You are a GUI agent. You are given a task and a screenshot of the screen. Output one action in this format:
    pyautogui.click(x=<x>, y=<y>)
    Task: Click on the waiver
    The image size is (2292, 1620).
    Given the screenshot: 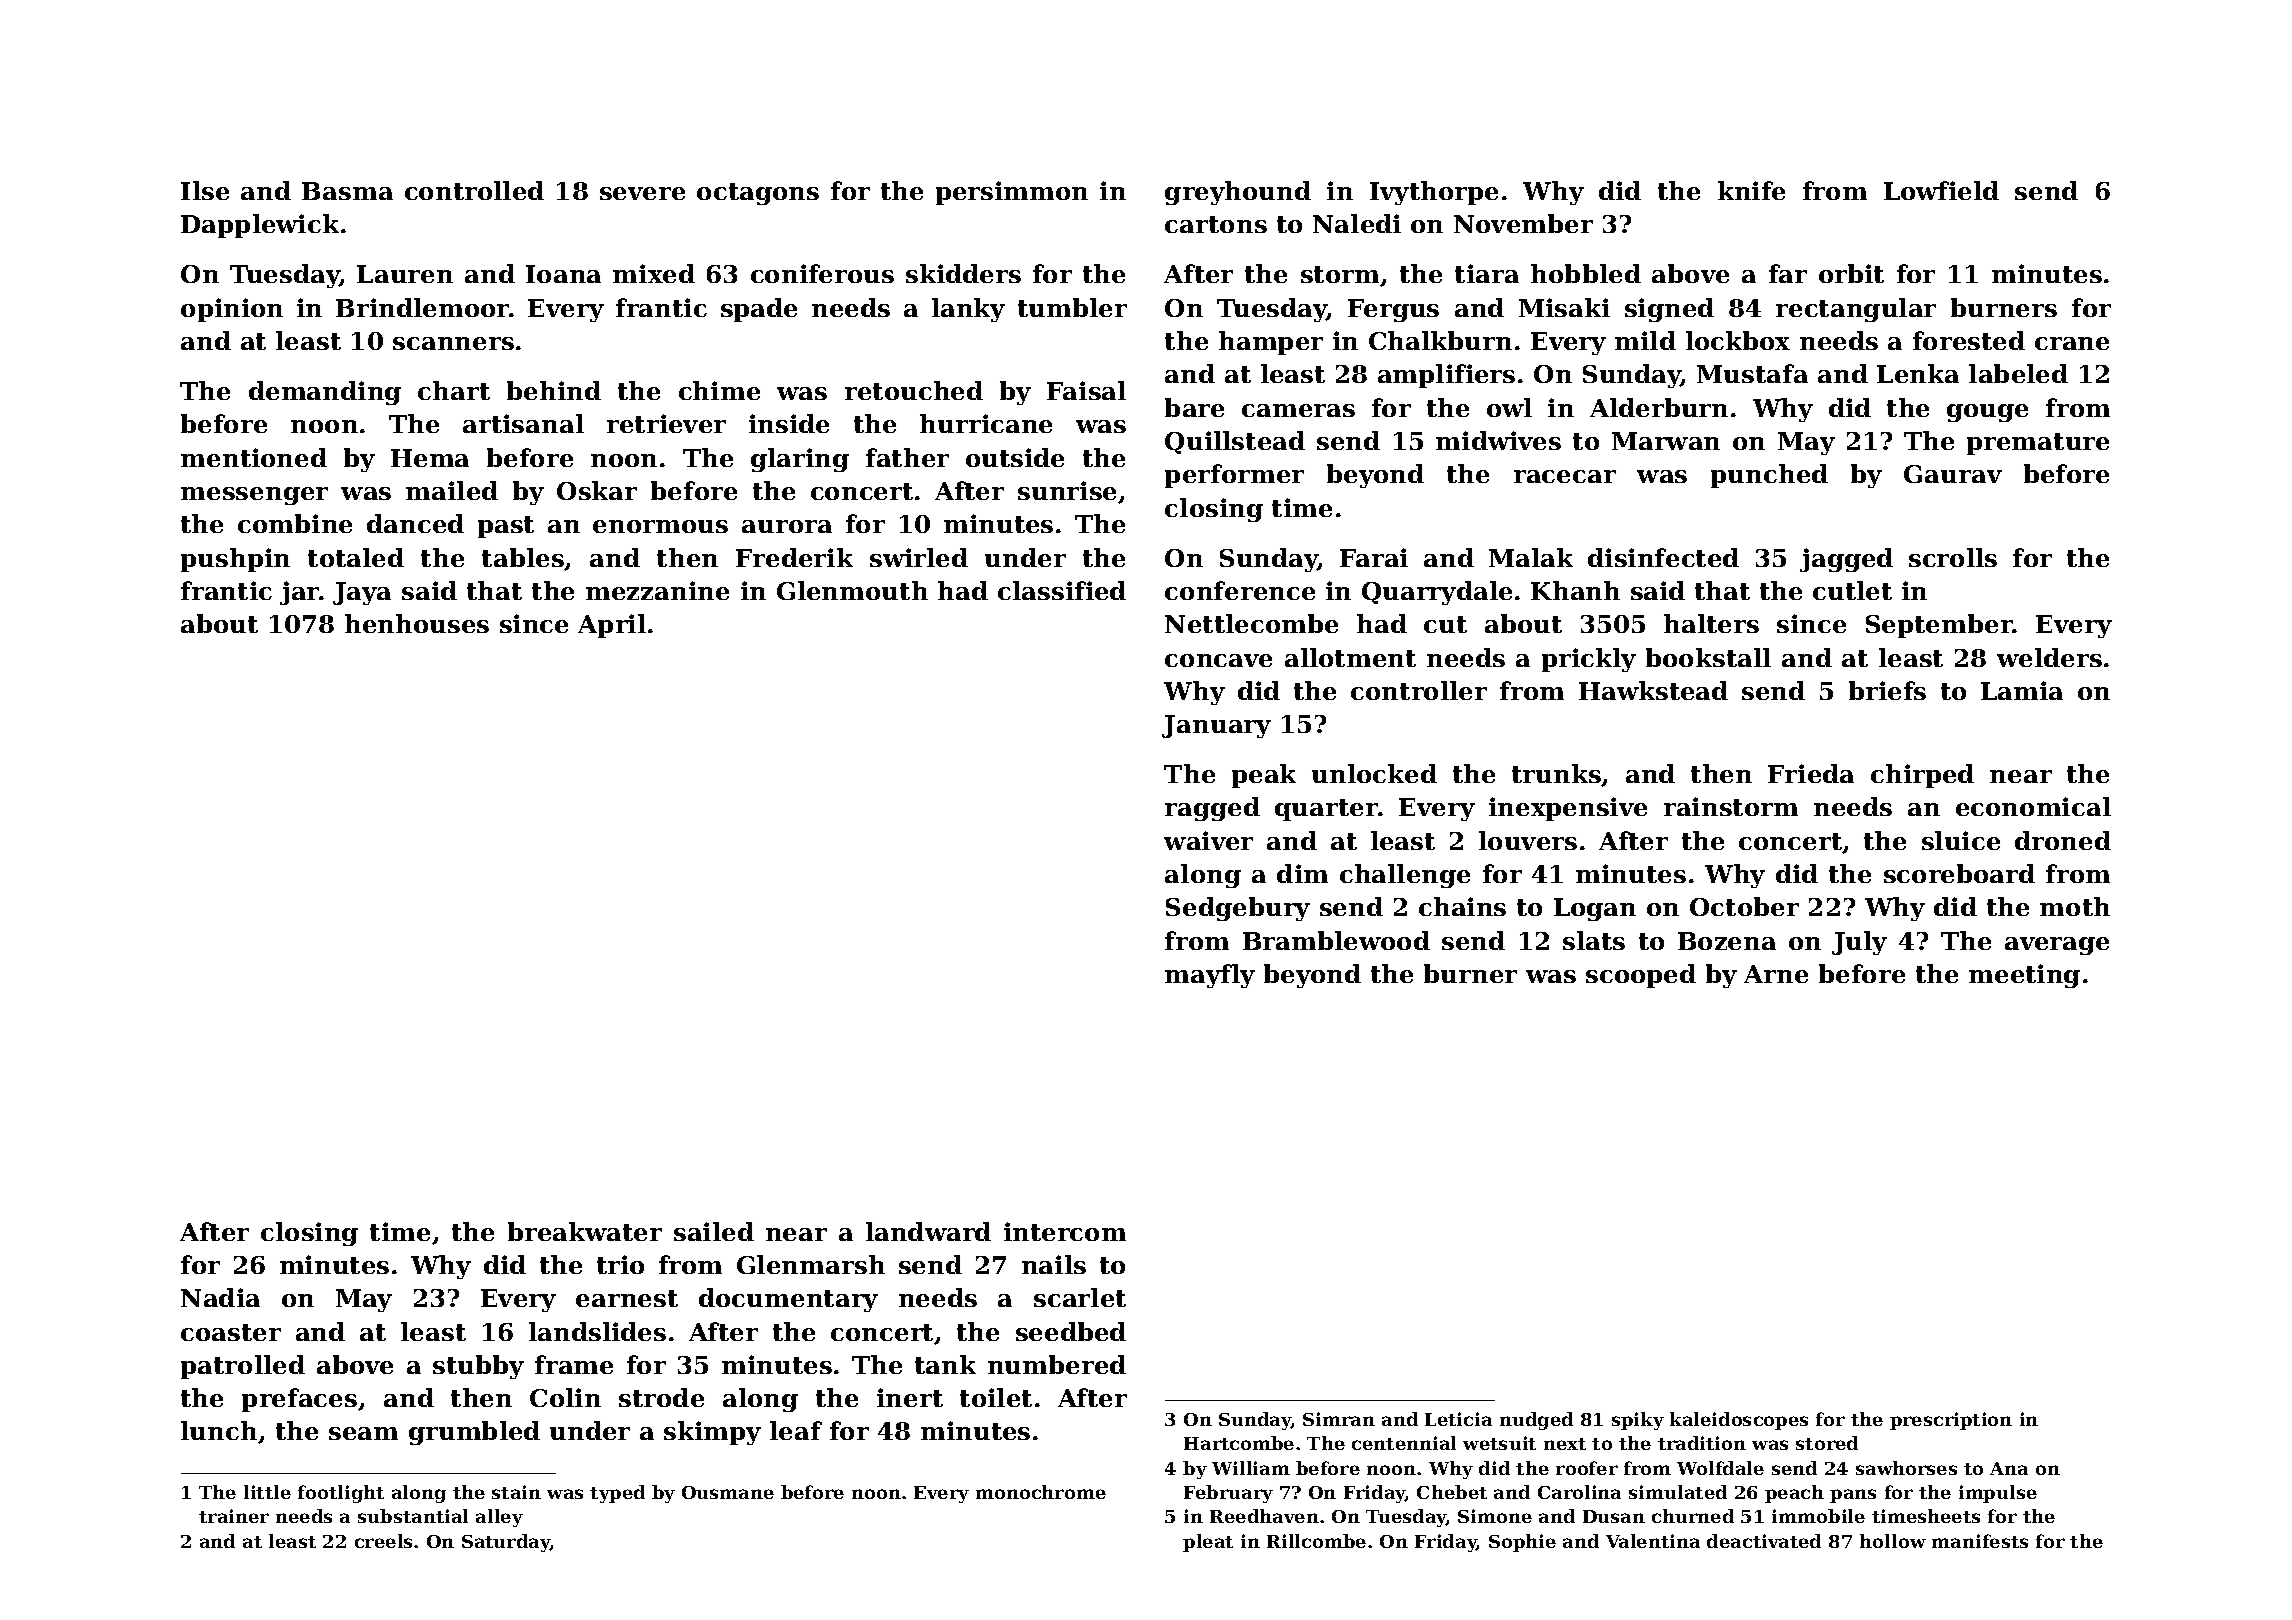 What is the action you would take?
    pyautogui.click(x=1208, y=840)
